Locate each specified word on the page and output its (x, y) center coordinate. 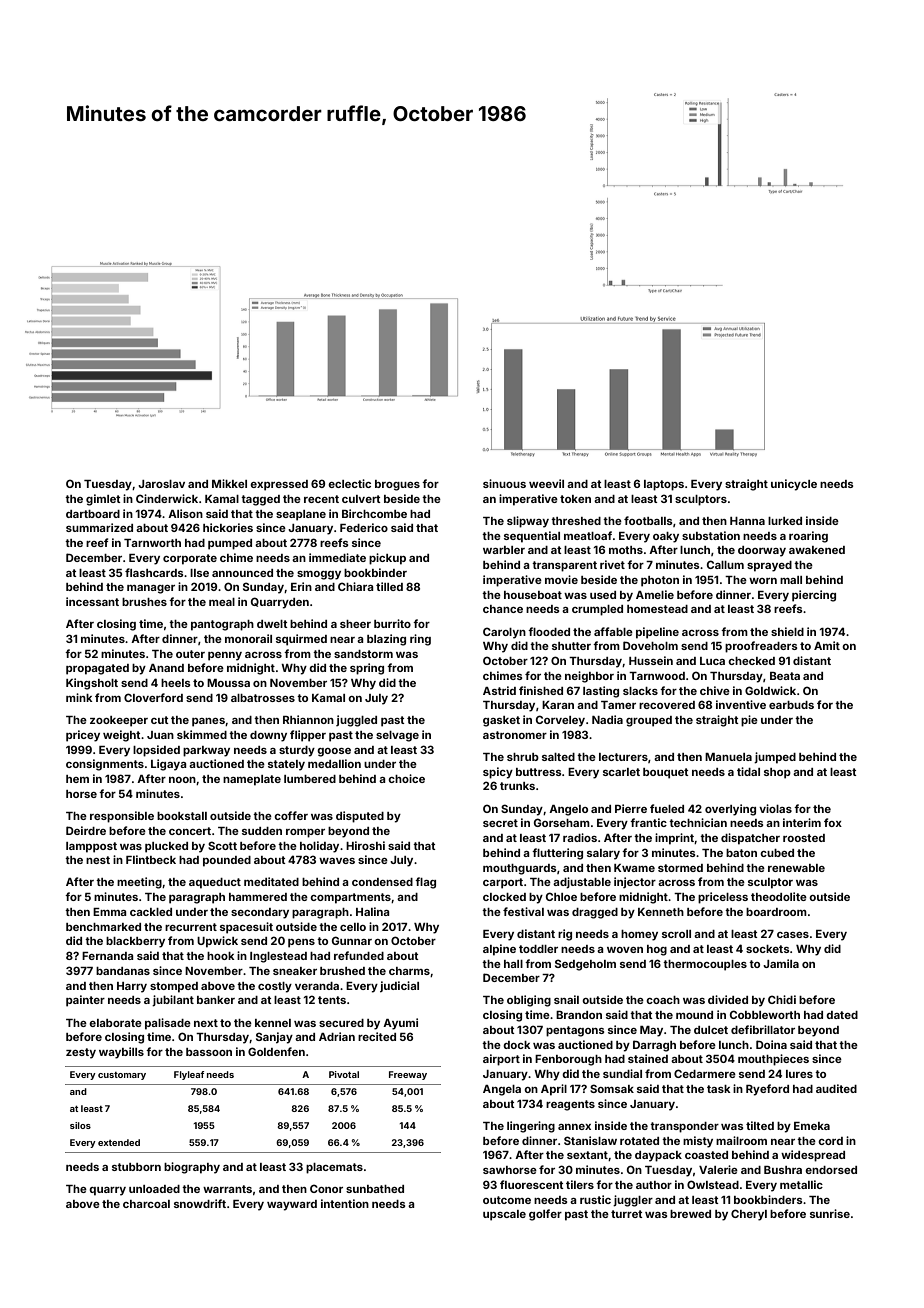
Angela (502, 1090)
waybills (121, 1053)
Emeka (812, 1126)
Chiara (356, 586)
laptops (664, 485)
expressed (279, 485)
